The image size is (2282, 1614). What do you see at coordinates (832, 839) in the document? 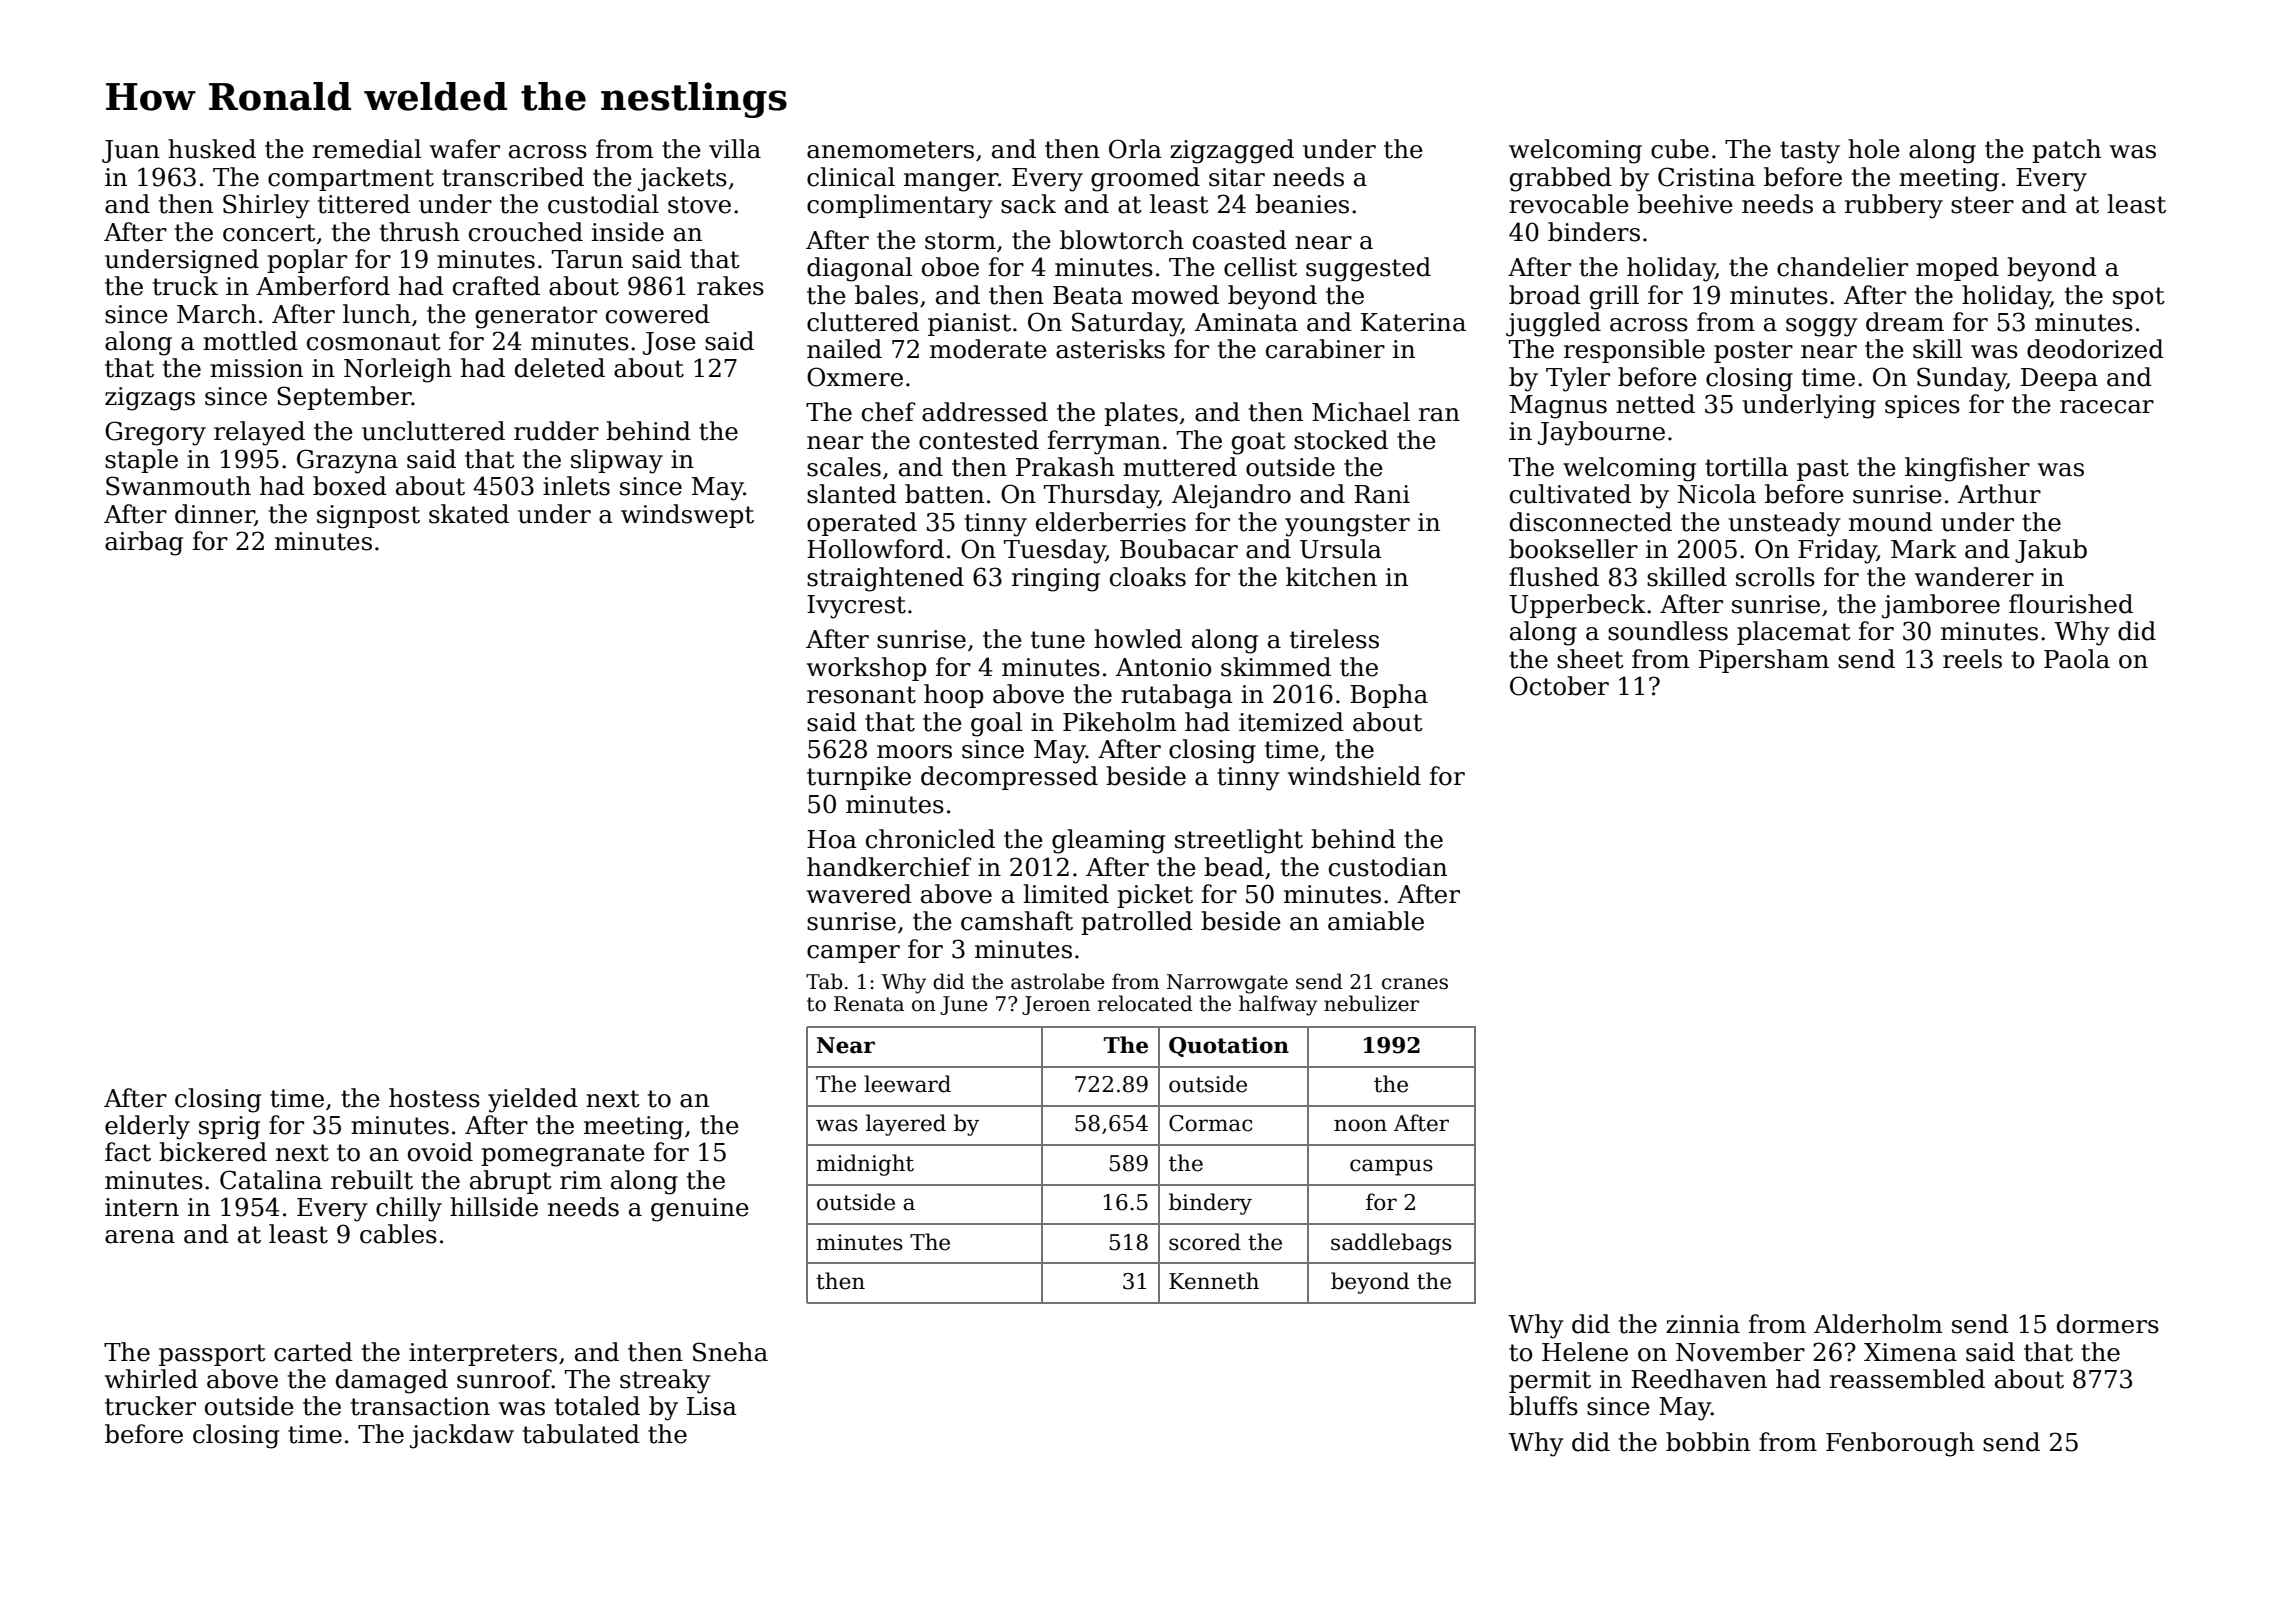
I see `Hoa` at bounding box center [832, 839].
